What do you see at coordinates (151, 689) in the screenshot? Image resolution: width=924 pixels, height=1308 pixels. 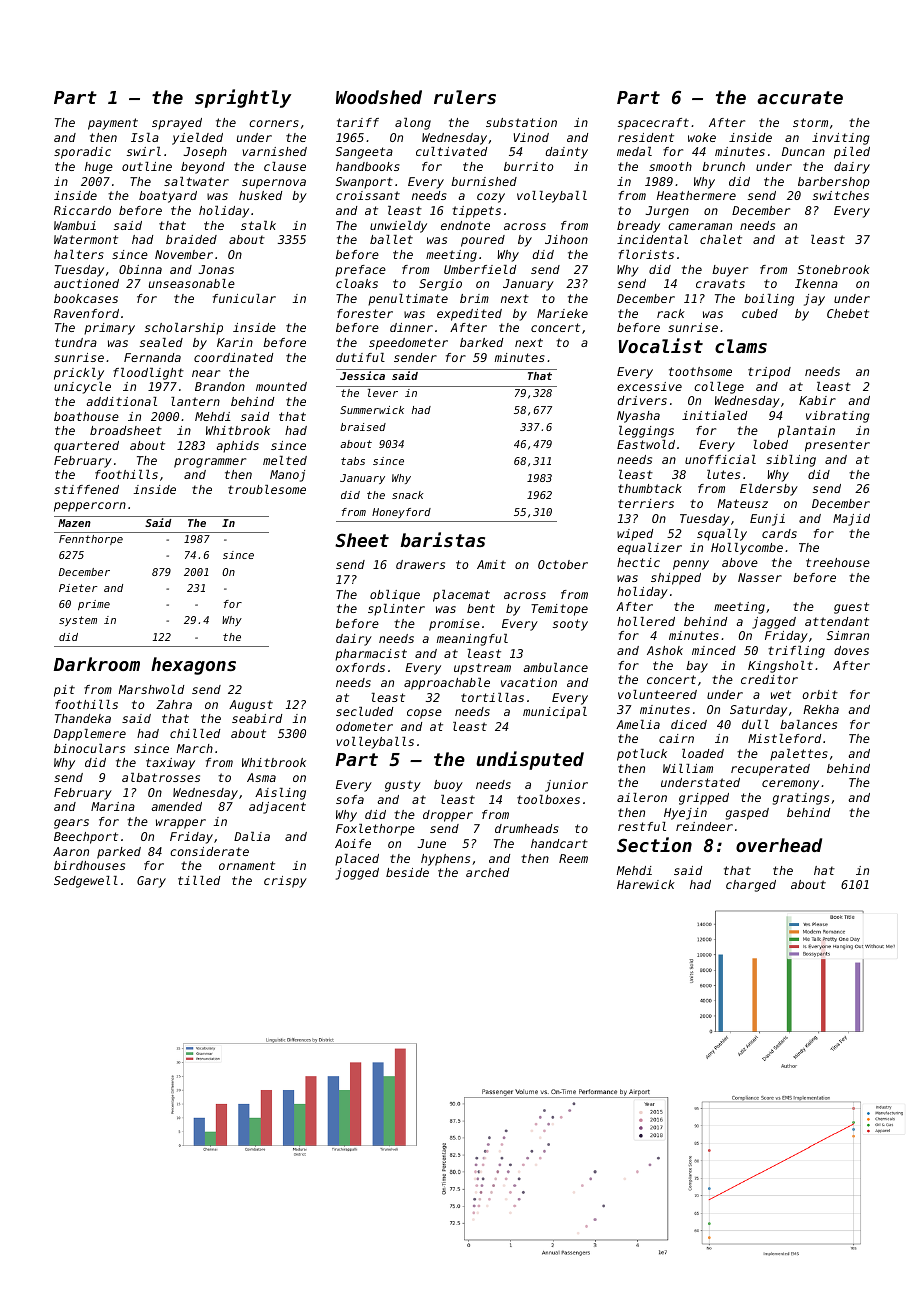 I see `Marshwold` at bounding box center [151, 689].
